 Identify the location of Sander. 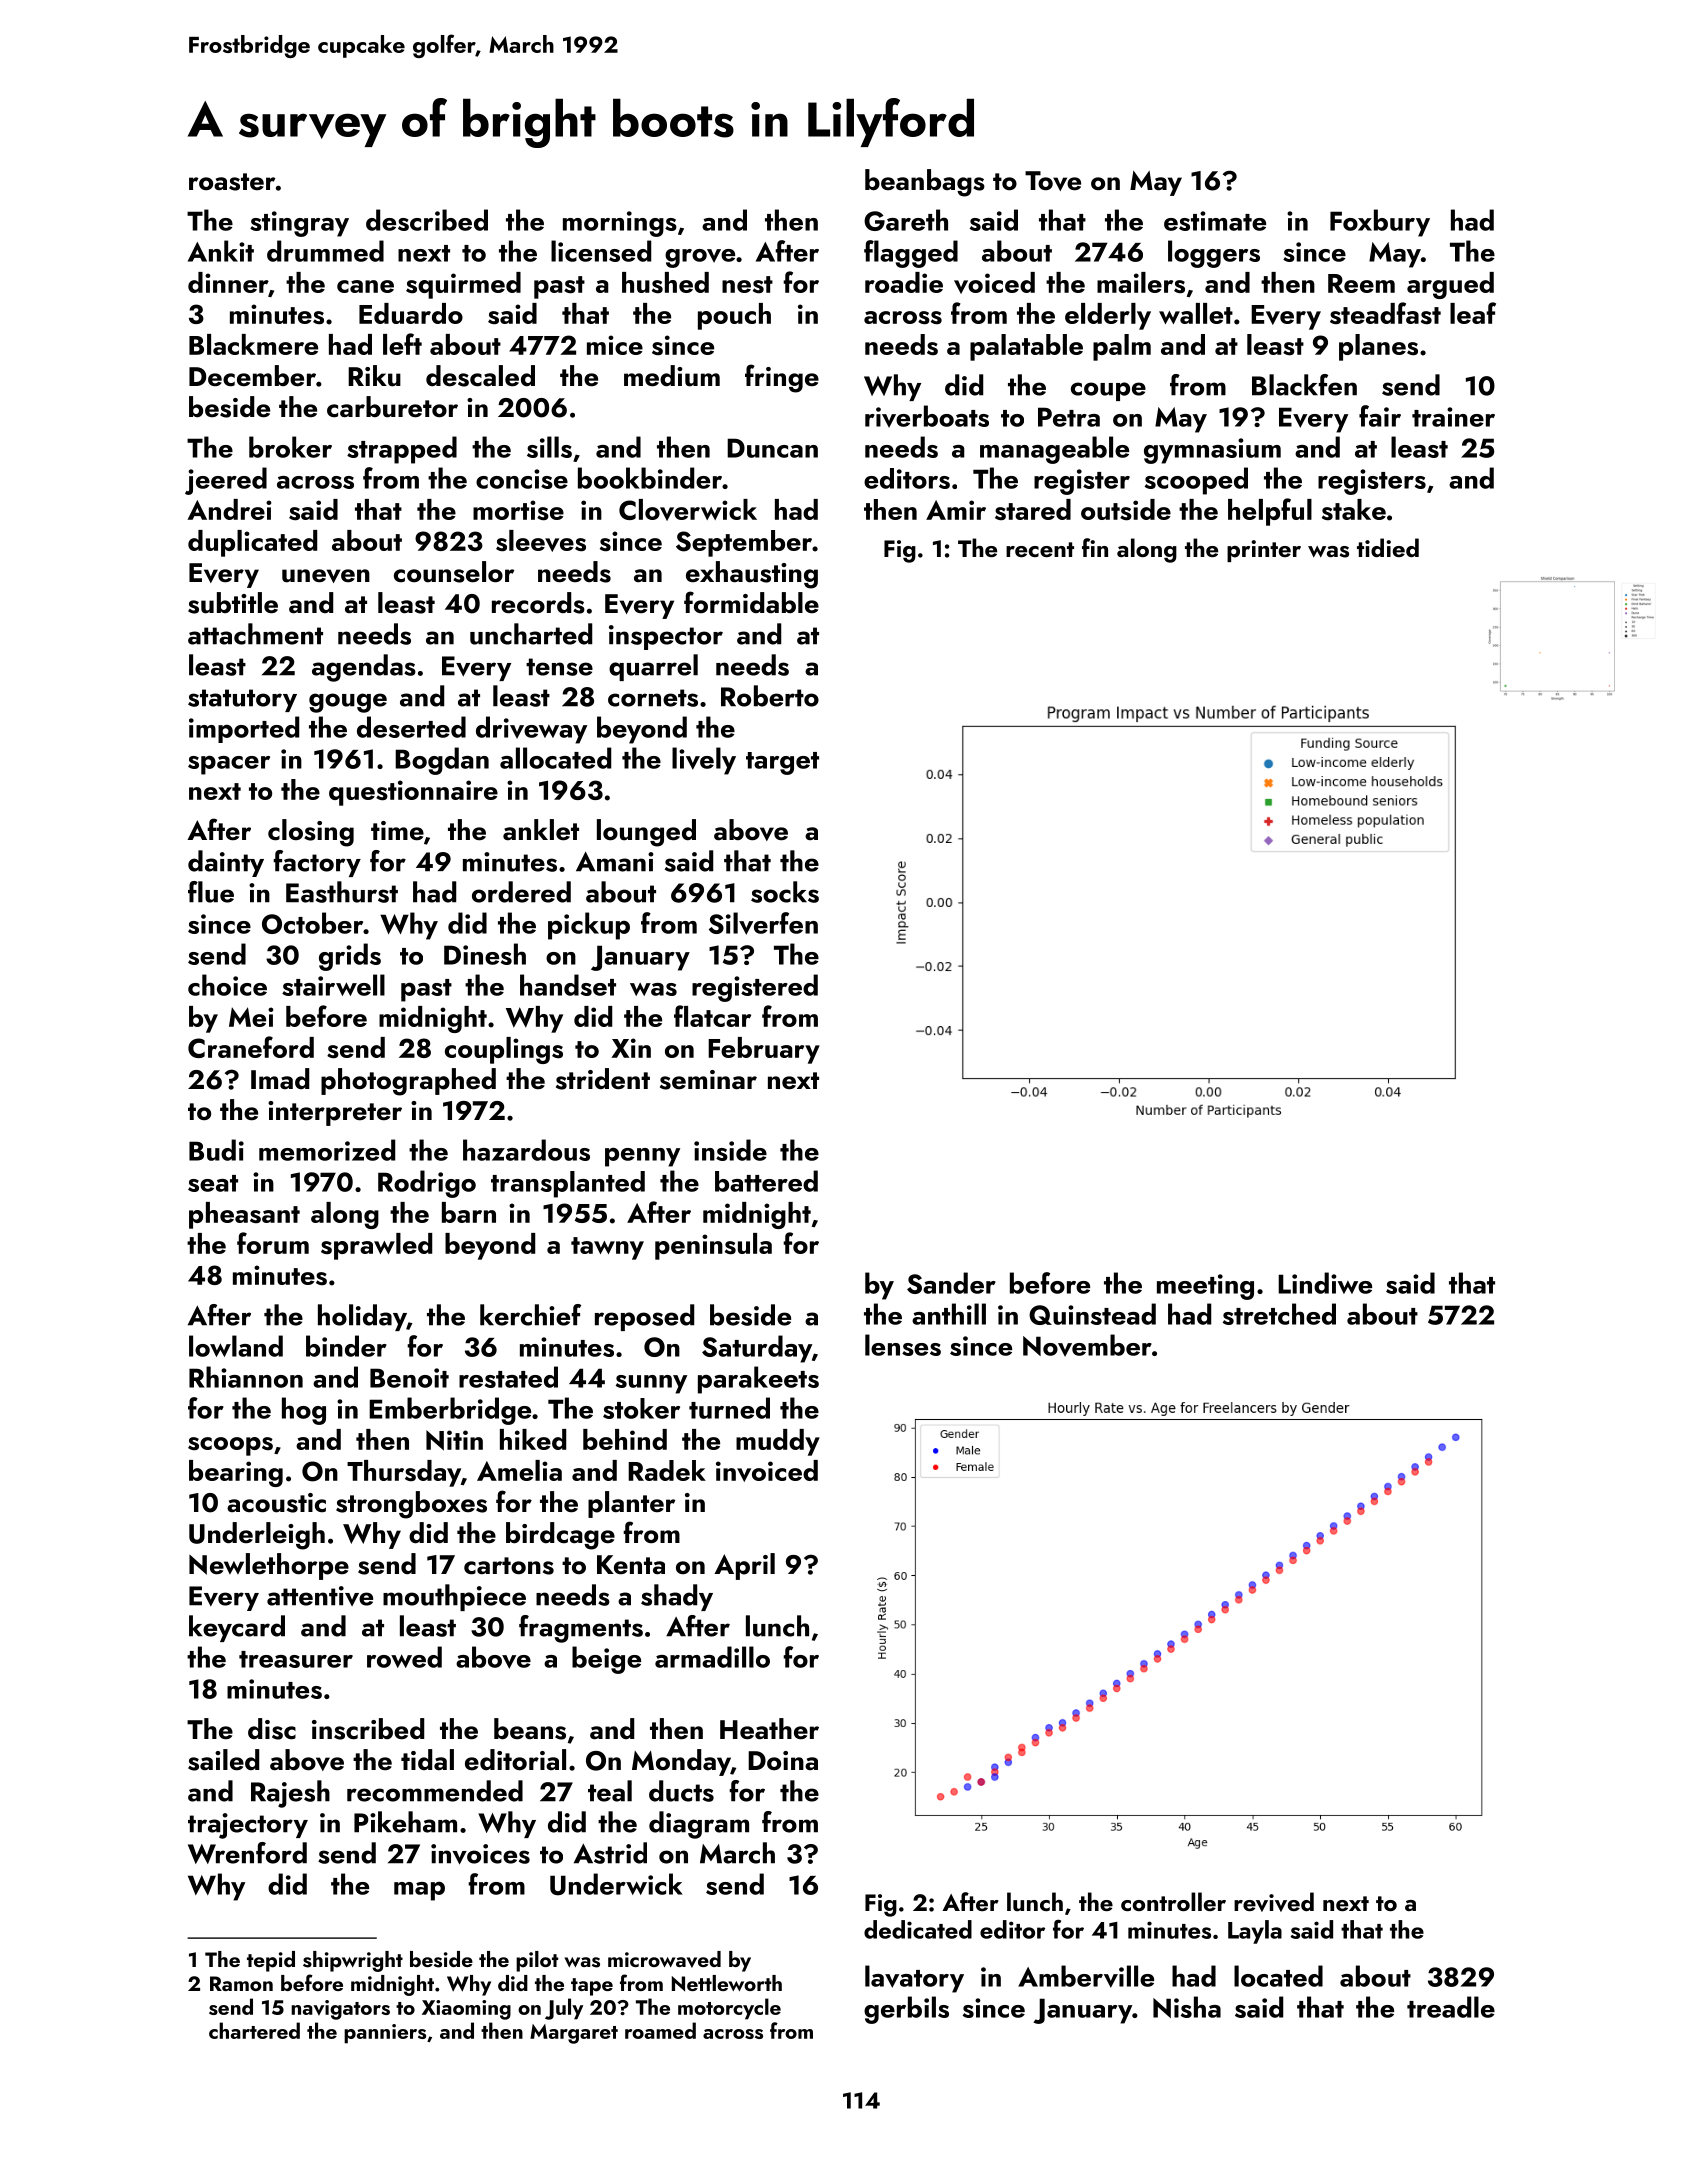
(951, 1283).
